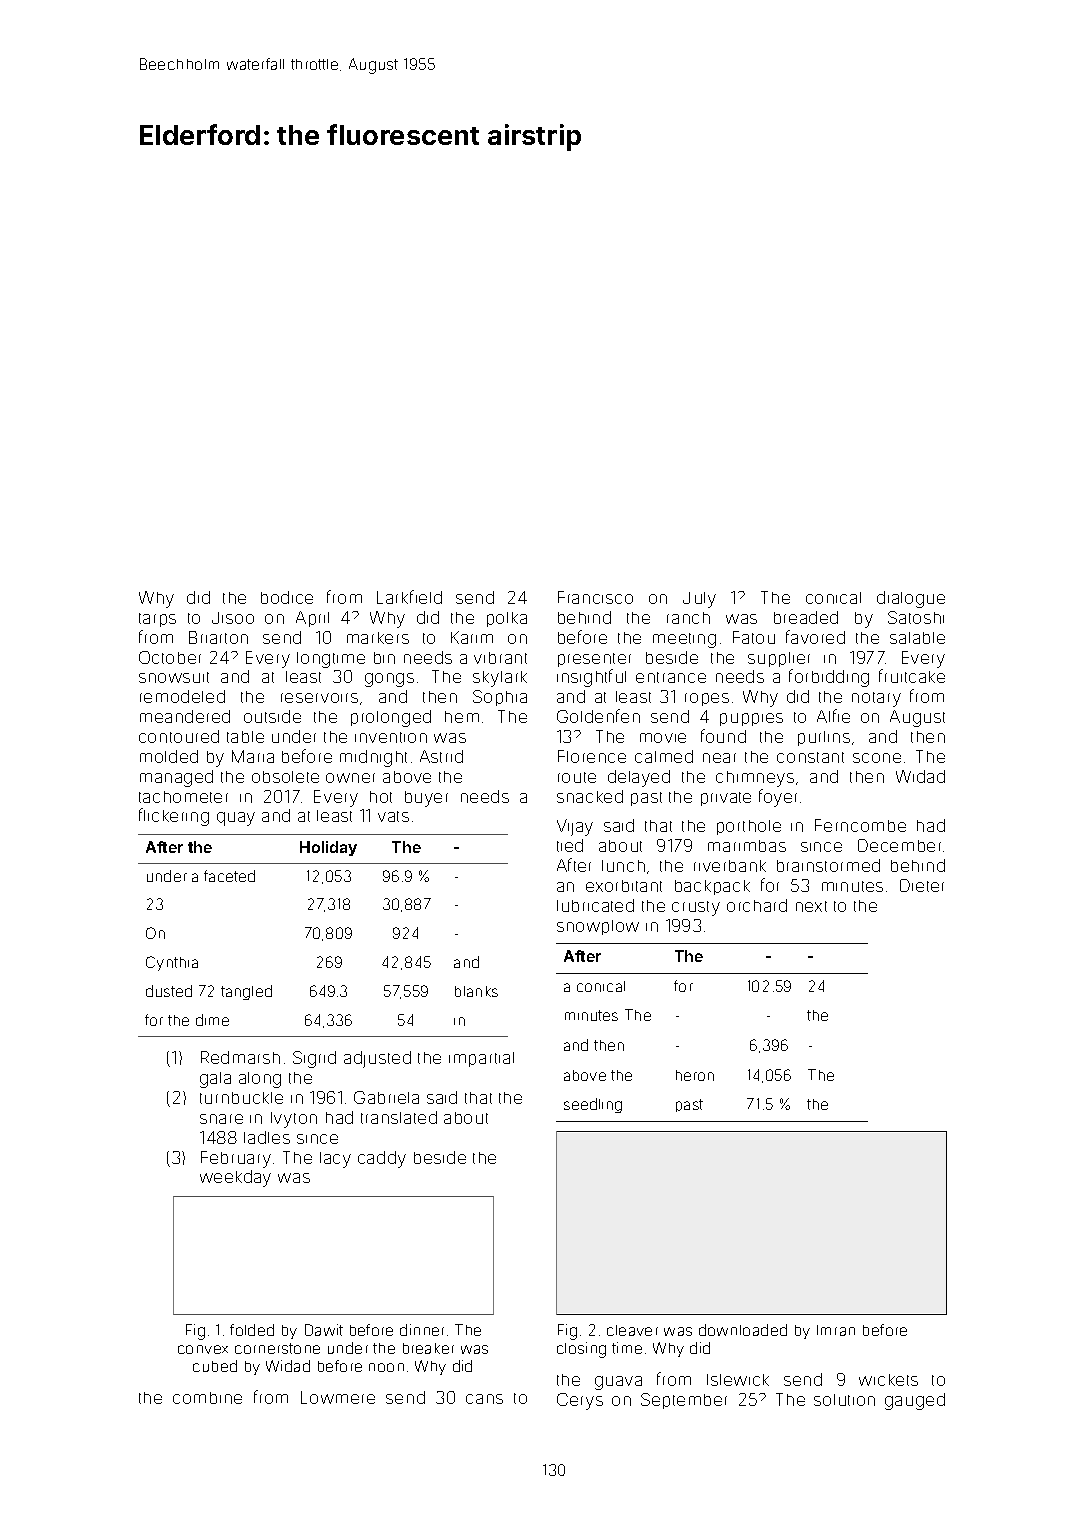 The image size is (1085, 1534). I want to click on October, so click(170, 657).
